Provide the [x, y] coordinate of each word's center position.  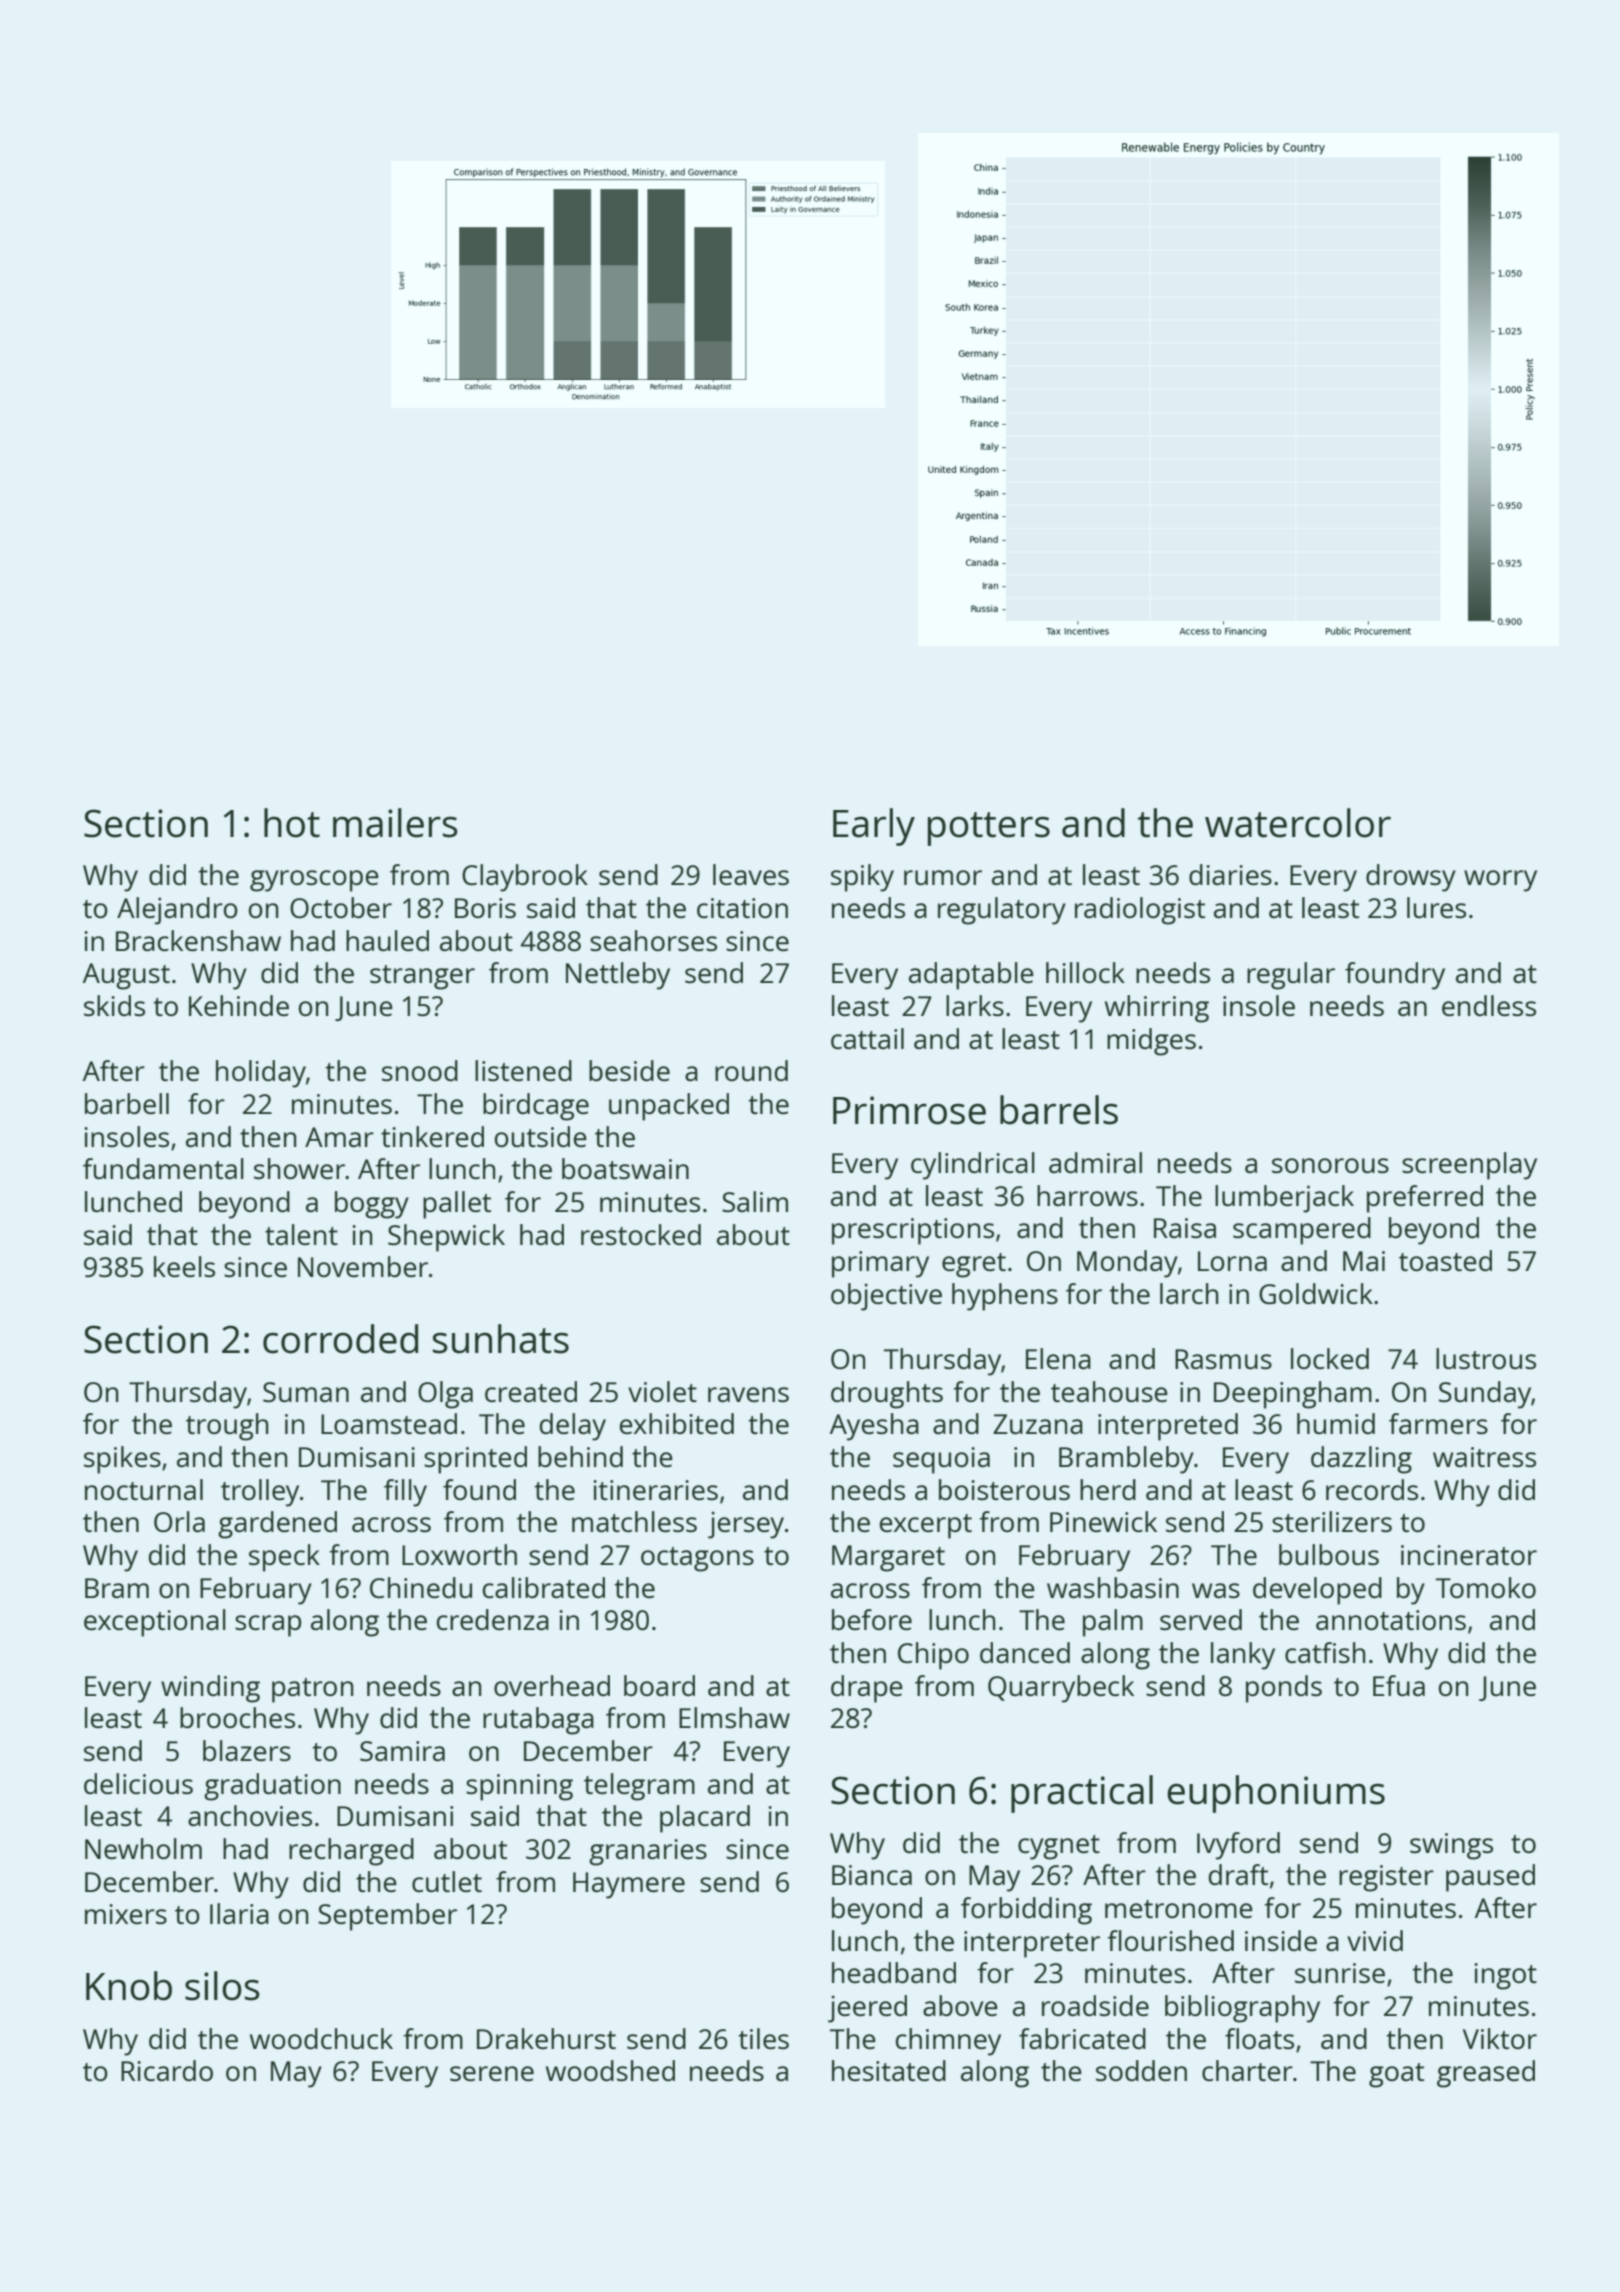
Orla [179, 1521]
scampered [1302, 1231]
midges [1151, 1042]
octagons [697, 1559]
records [1372, 1489]
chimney [948, 2042]
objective [886, 1297]
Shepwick [446, 1238]
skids [114, 1005]
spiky [862, 878]
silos [222, 1986]
